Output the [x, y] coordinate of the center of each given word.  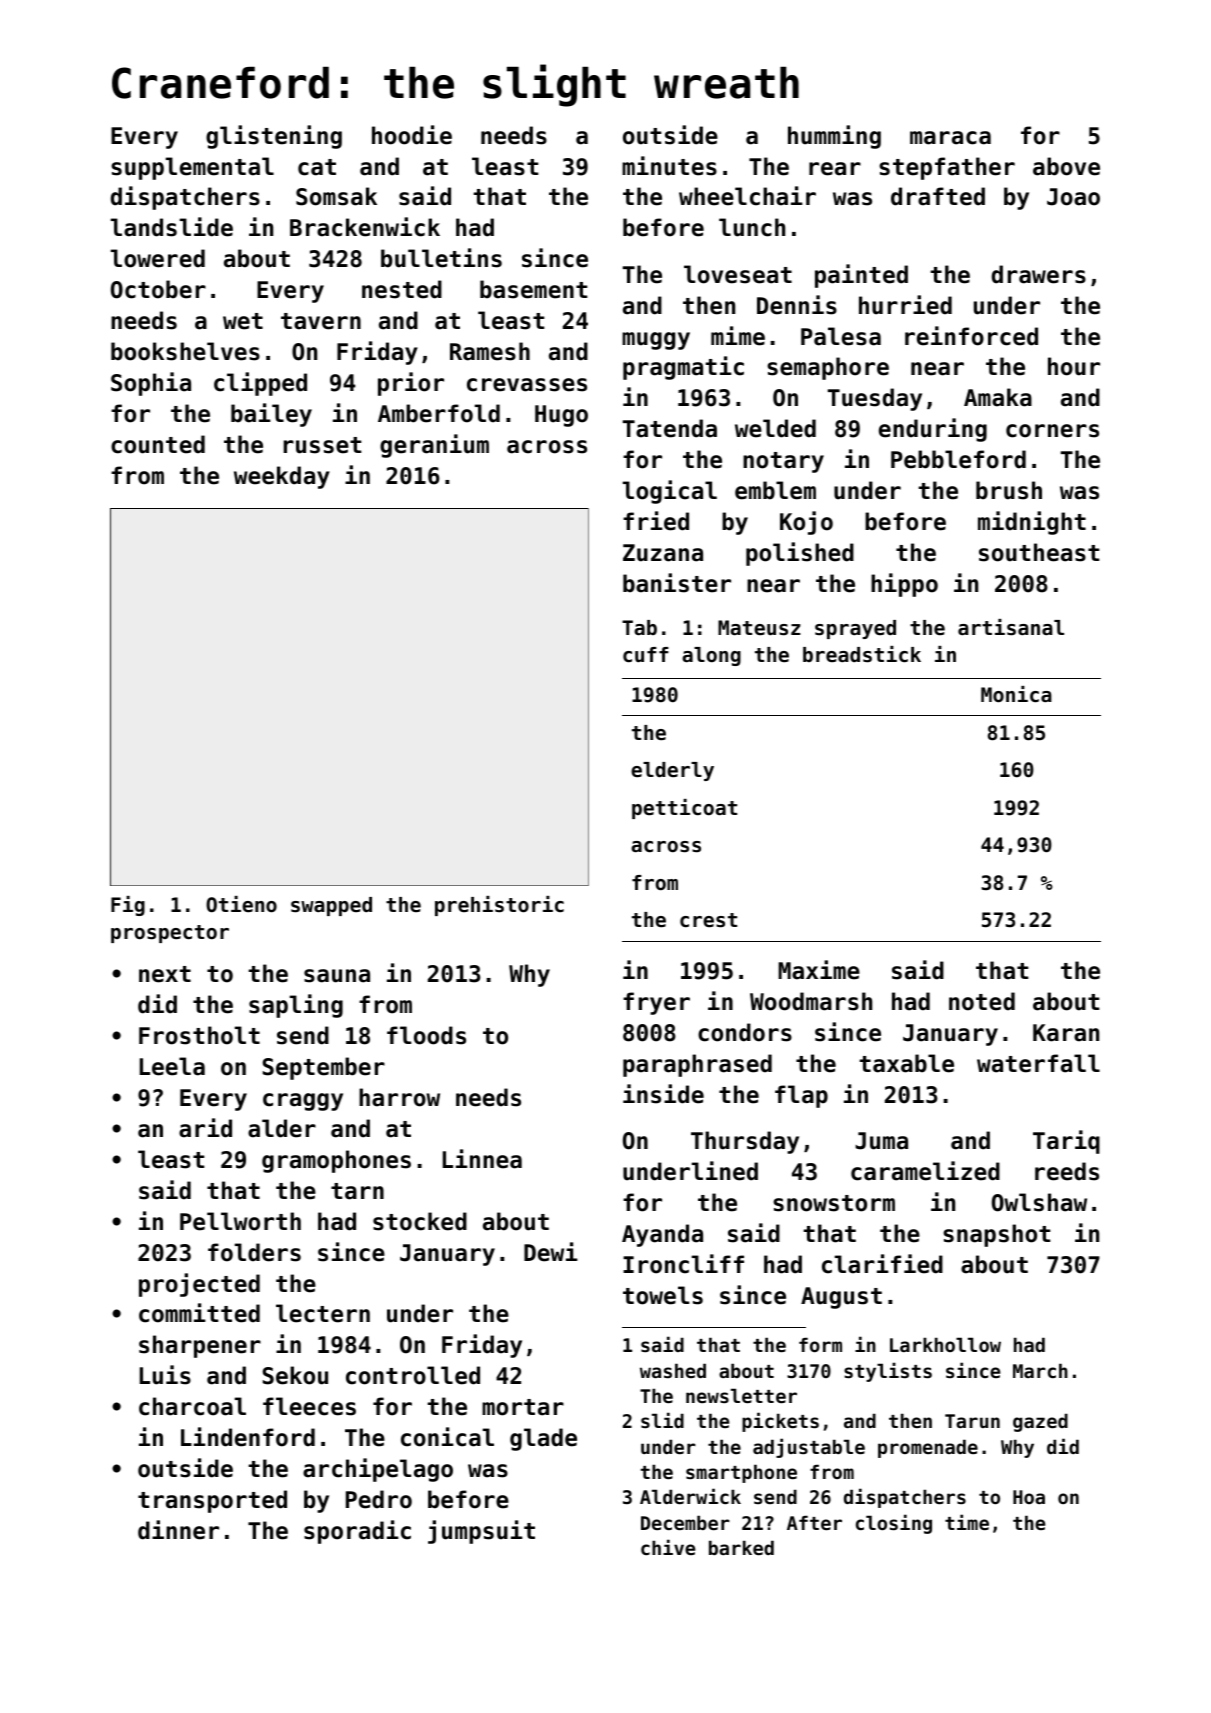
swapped [331, 906]
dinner [178, 1530]
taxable [906, 1063]
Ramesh [490, 351]
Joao [1073, 197]
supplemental [192, 168]
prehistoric [499, 906]
